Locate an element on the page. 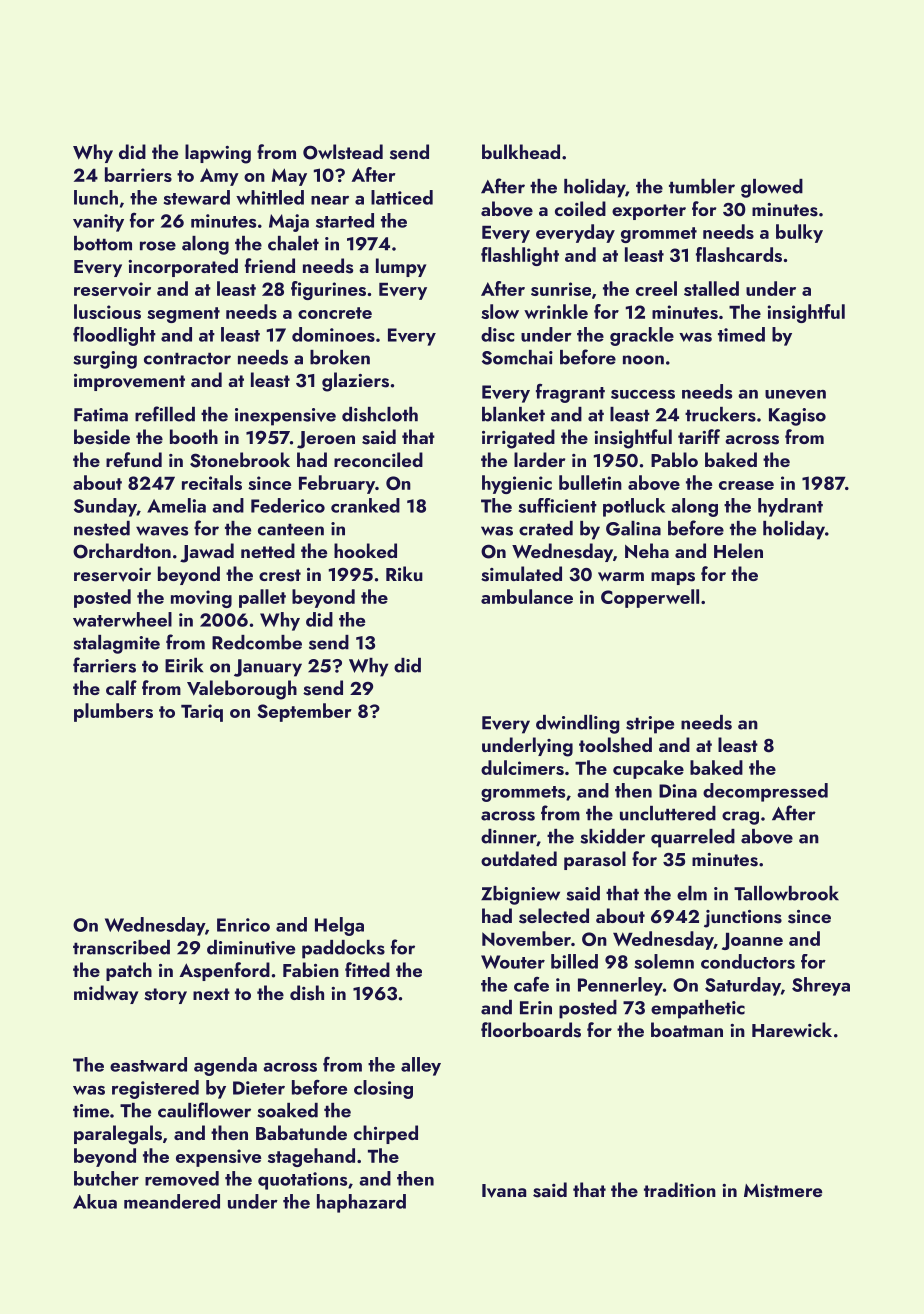 The width and height of the page is (924, 1314). Riku is located at coordinates (404, 573).
